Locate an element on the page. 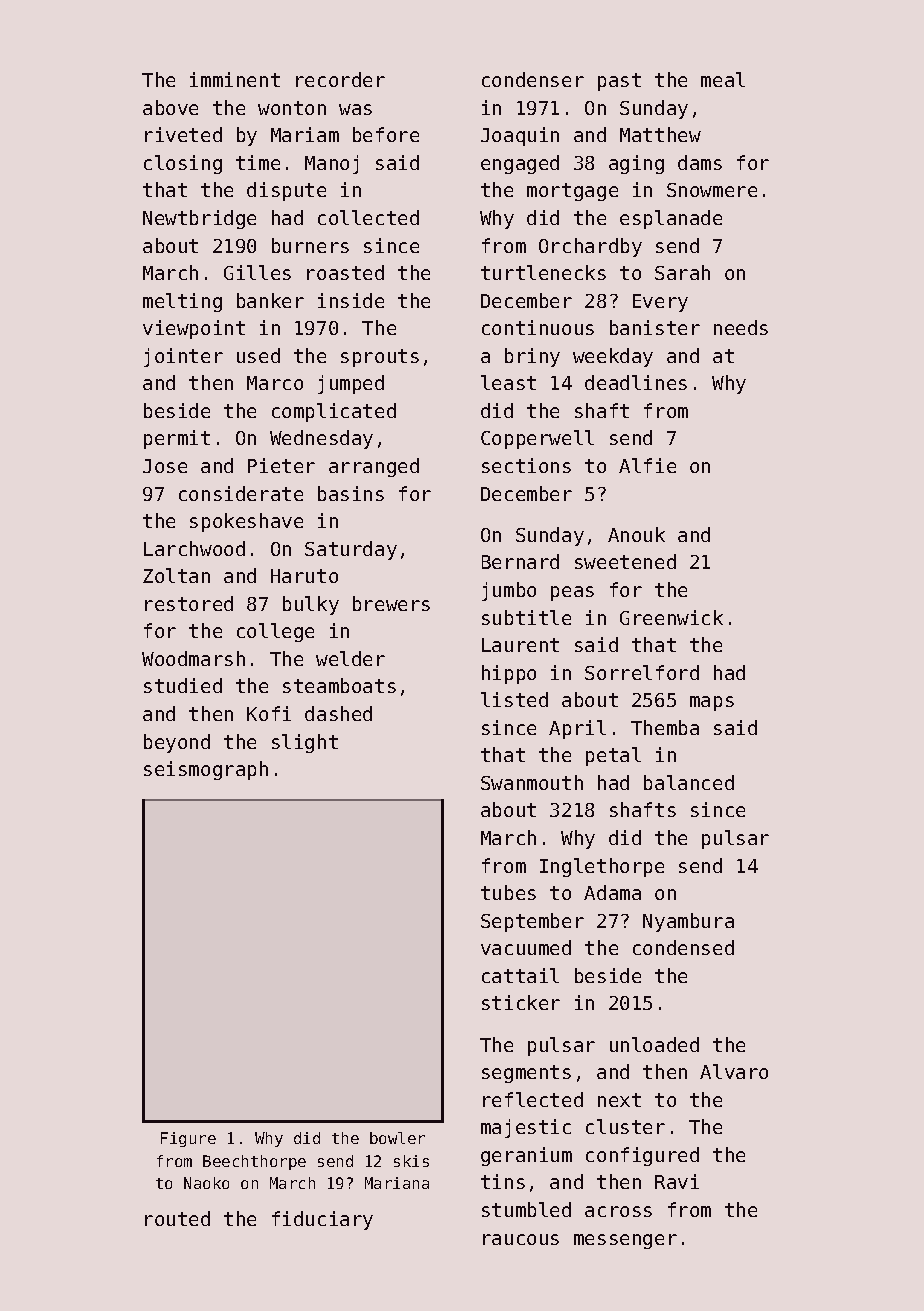 The height and width of the document is (1311, 924). Orchardby is located at coordinates (590, 247).
